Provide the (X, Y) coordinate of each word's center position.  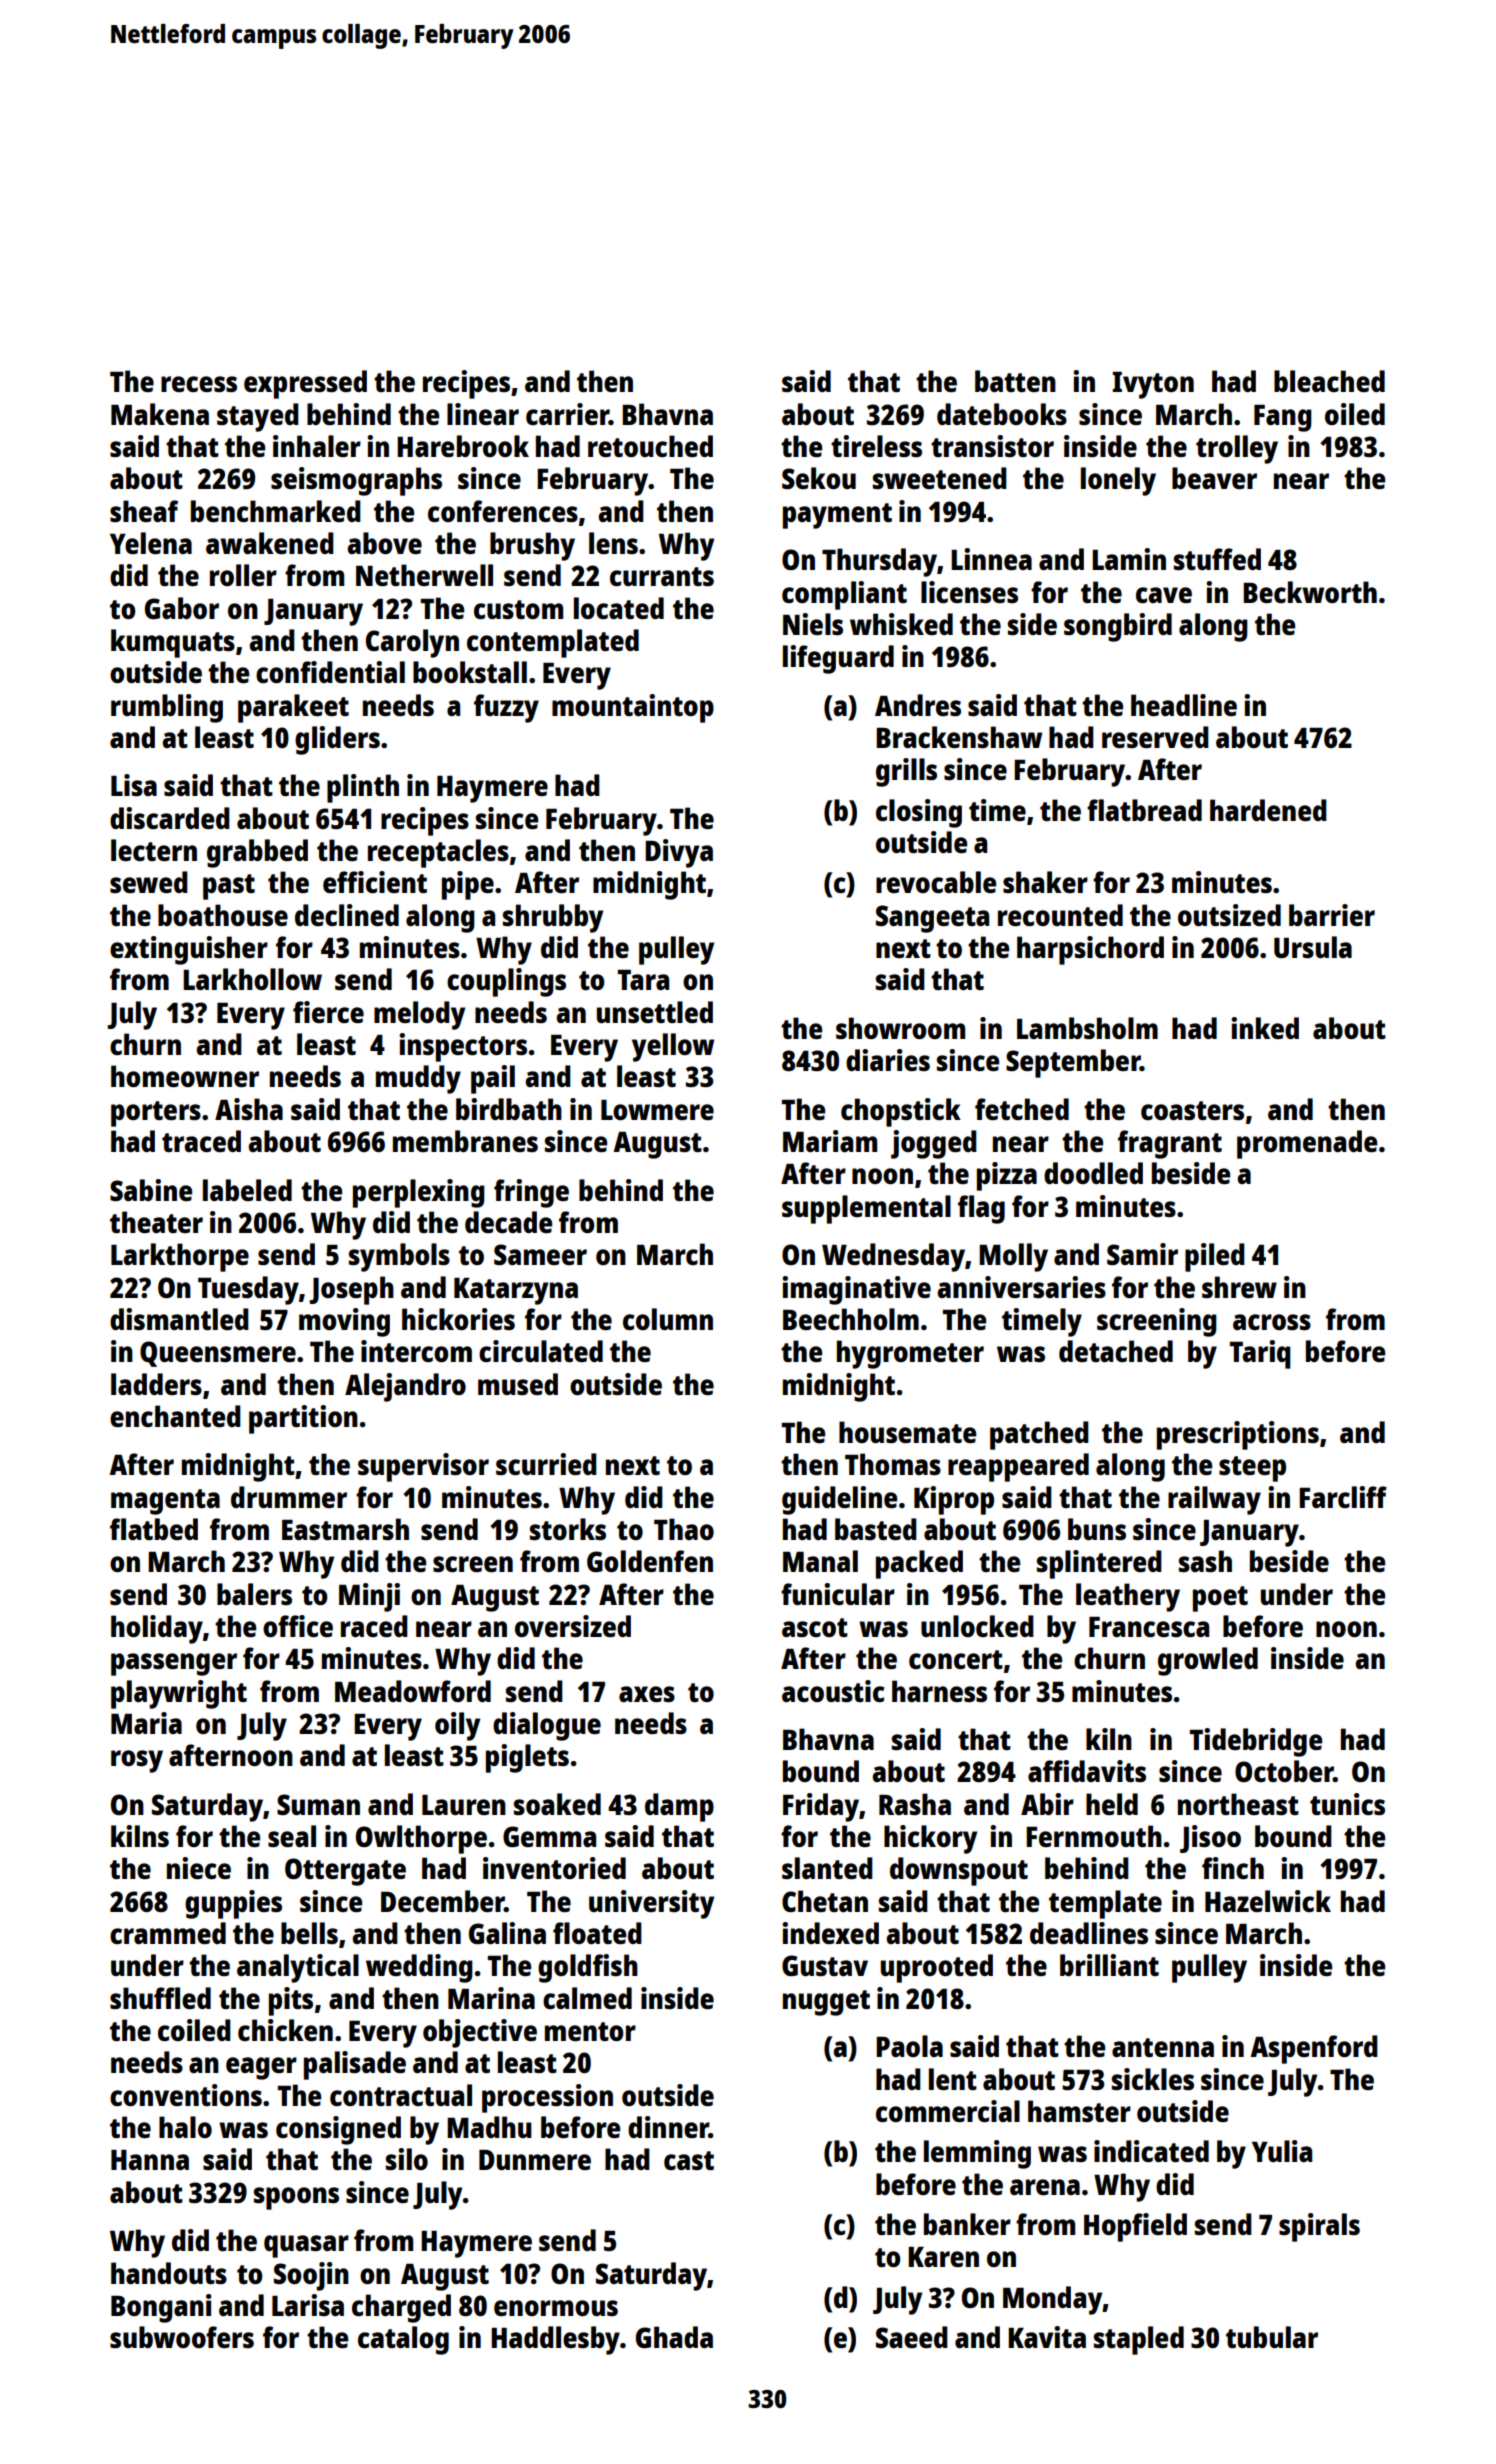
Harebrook (463, 446)
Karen (943, 2257)
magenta (165, 1502)
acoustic (833, 1691)
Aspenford (1314, 2049)
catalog (403, 2340)
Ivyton (1153, 385)
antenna (1163, 2047)
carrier (567, 414)
